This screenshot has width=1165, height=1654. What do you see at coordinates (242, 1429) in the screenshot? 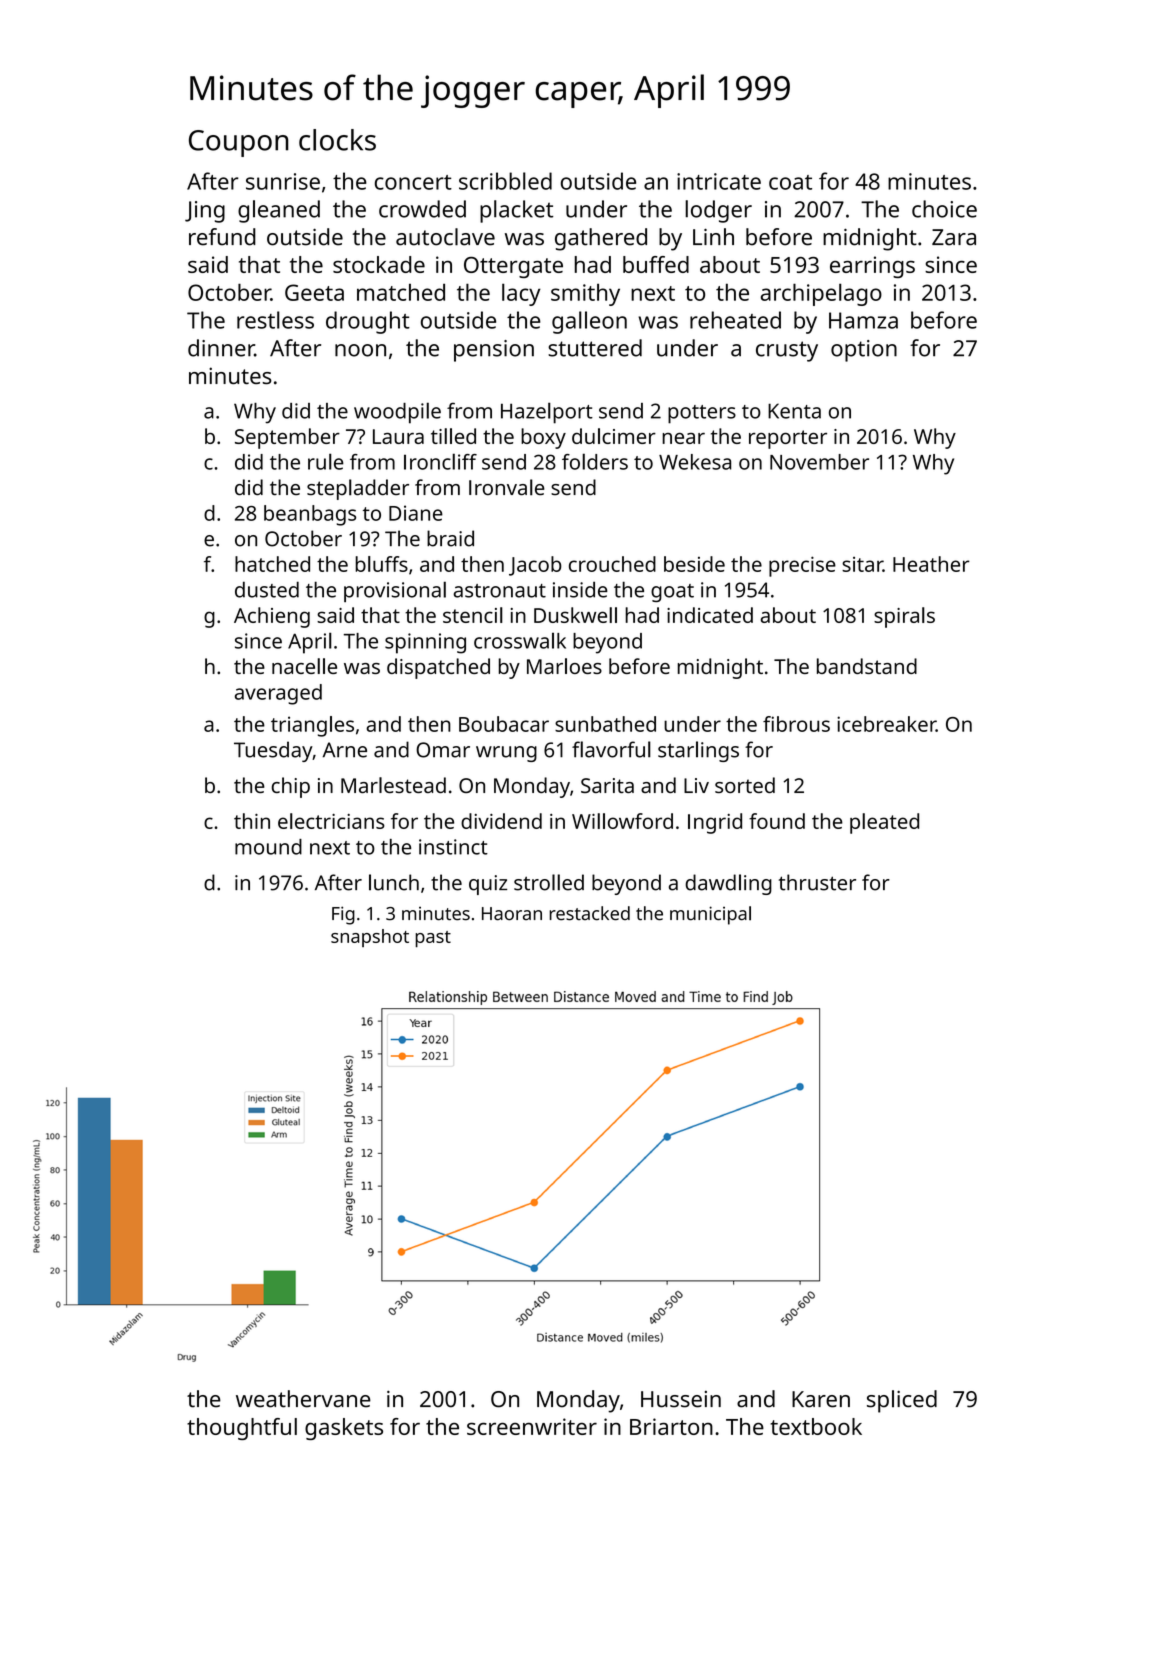
I see `thoughtful` at bounding box center [242, 1429].
